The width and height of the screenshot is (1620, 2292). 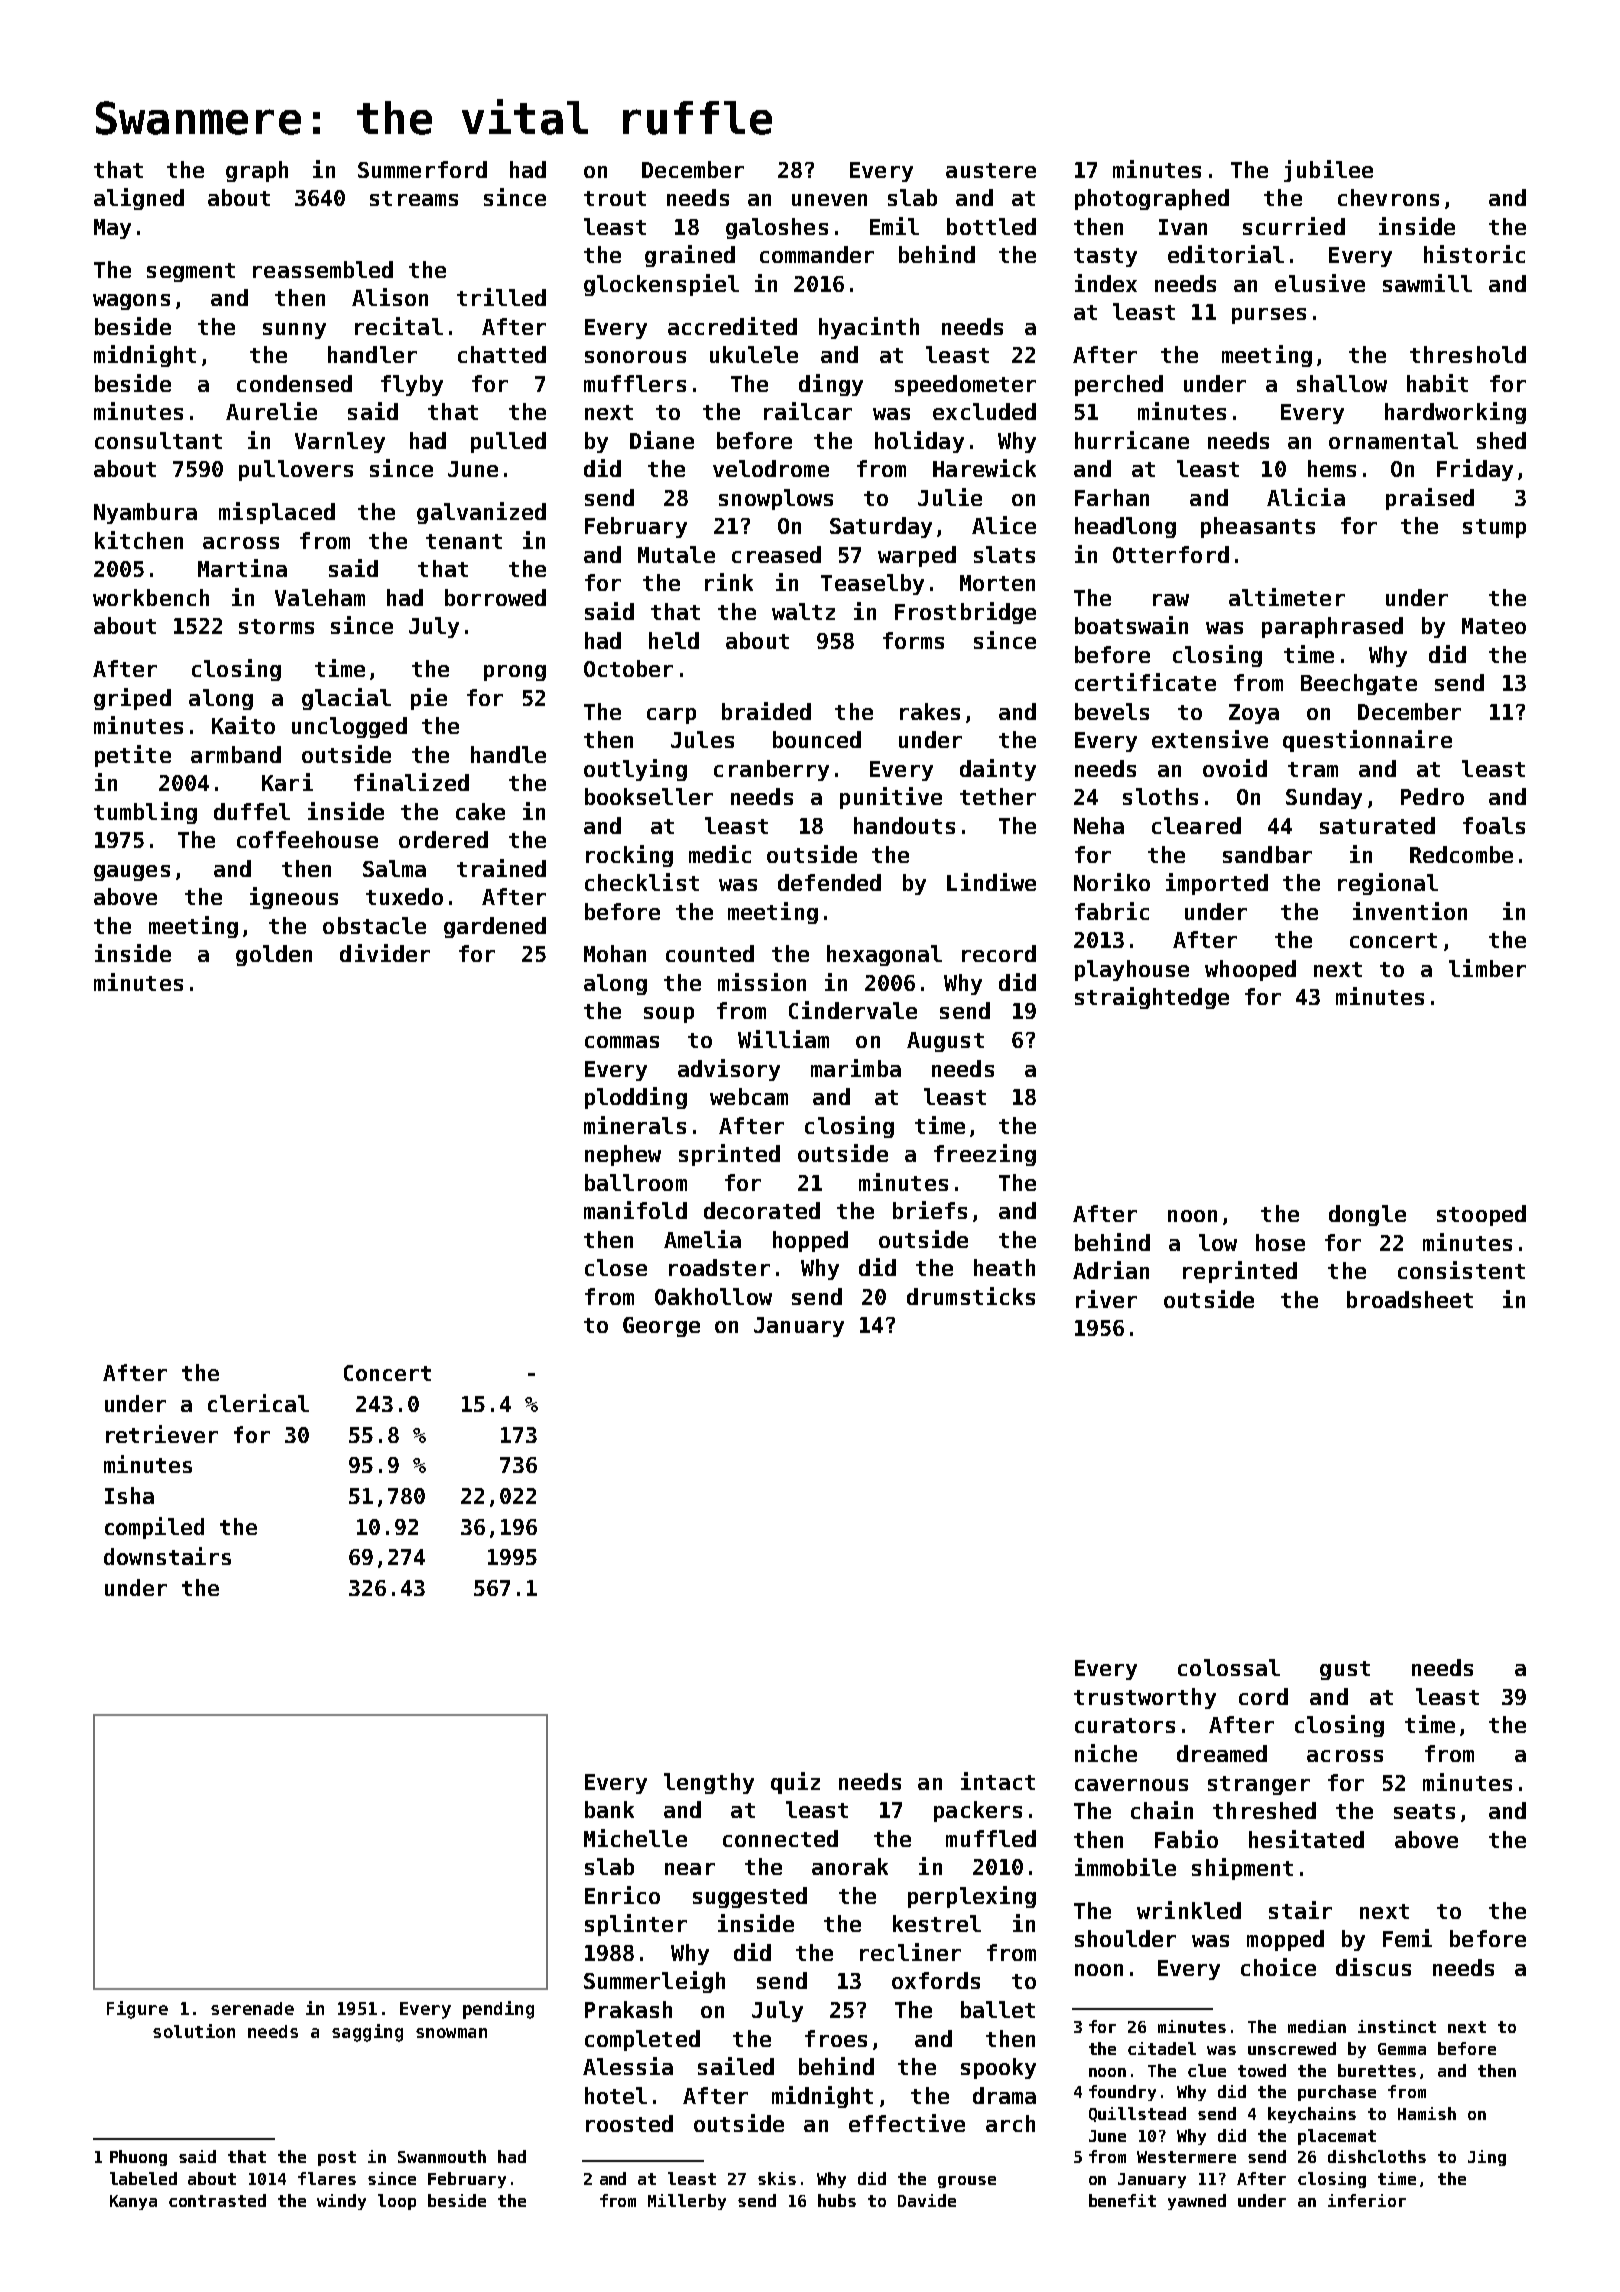 I want to click on consultant, so click(x=158, y=440).
